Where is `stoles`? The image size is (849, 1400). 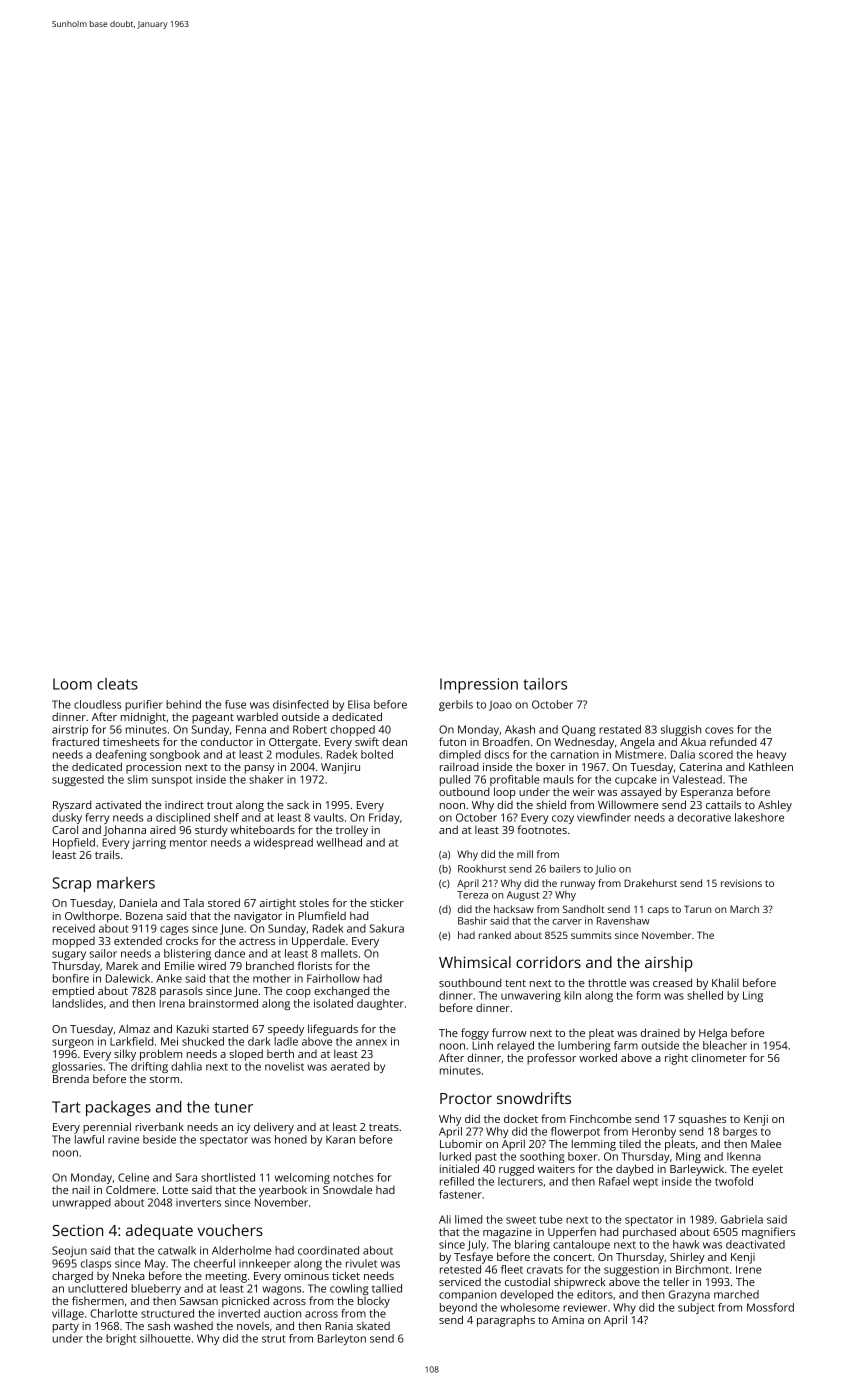
stoles is located at coordinates (314, 902).
